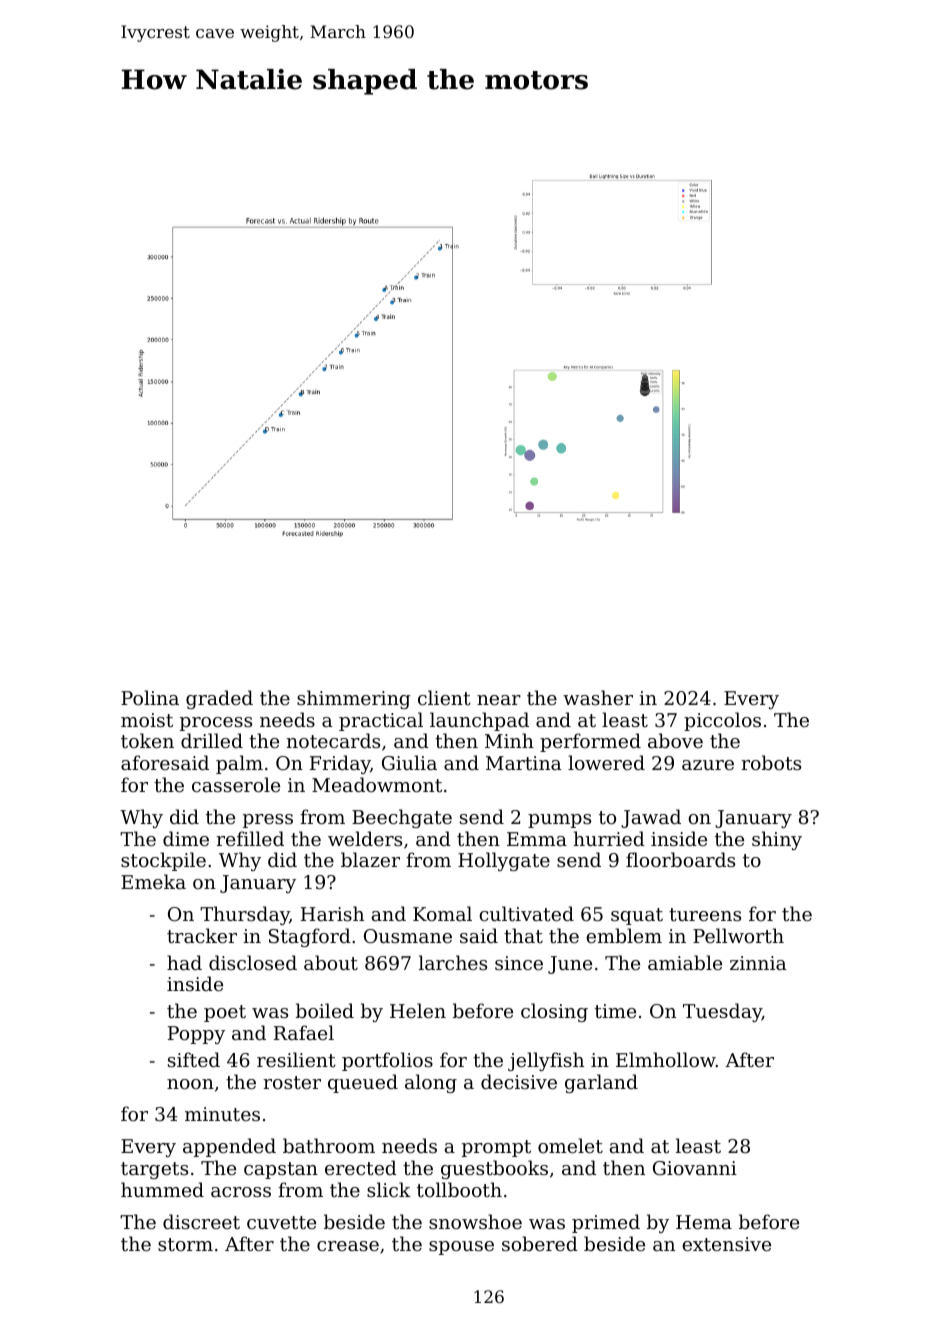  What do you see at coordinates (666, 1059) in the page?
I see `Elmhollow` at bounding box center [666, 1059].
